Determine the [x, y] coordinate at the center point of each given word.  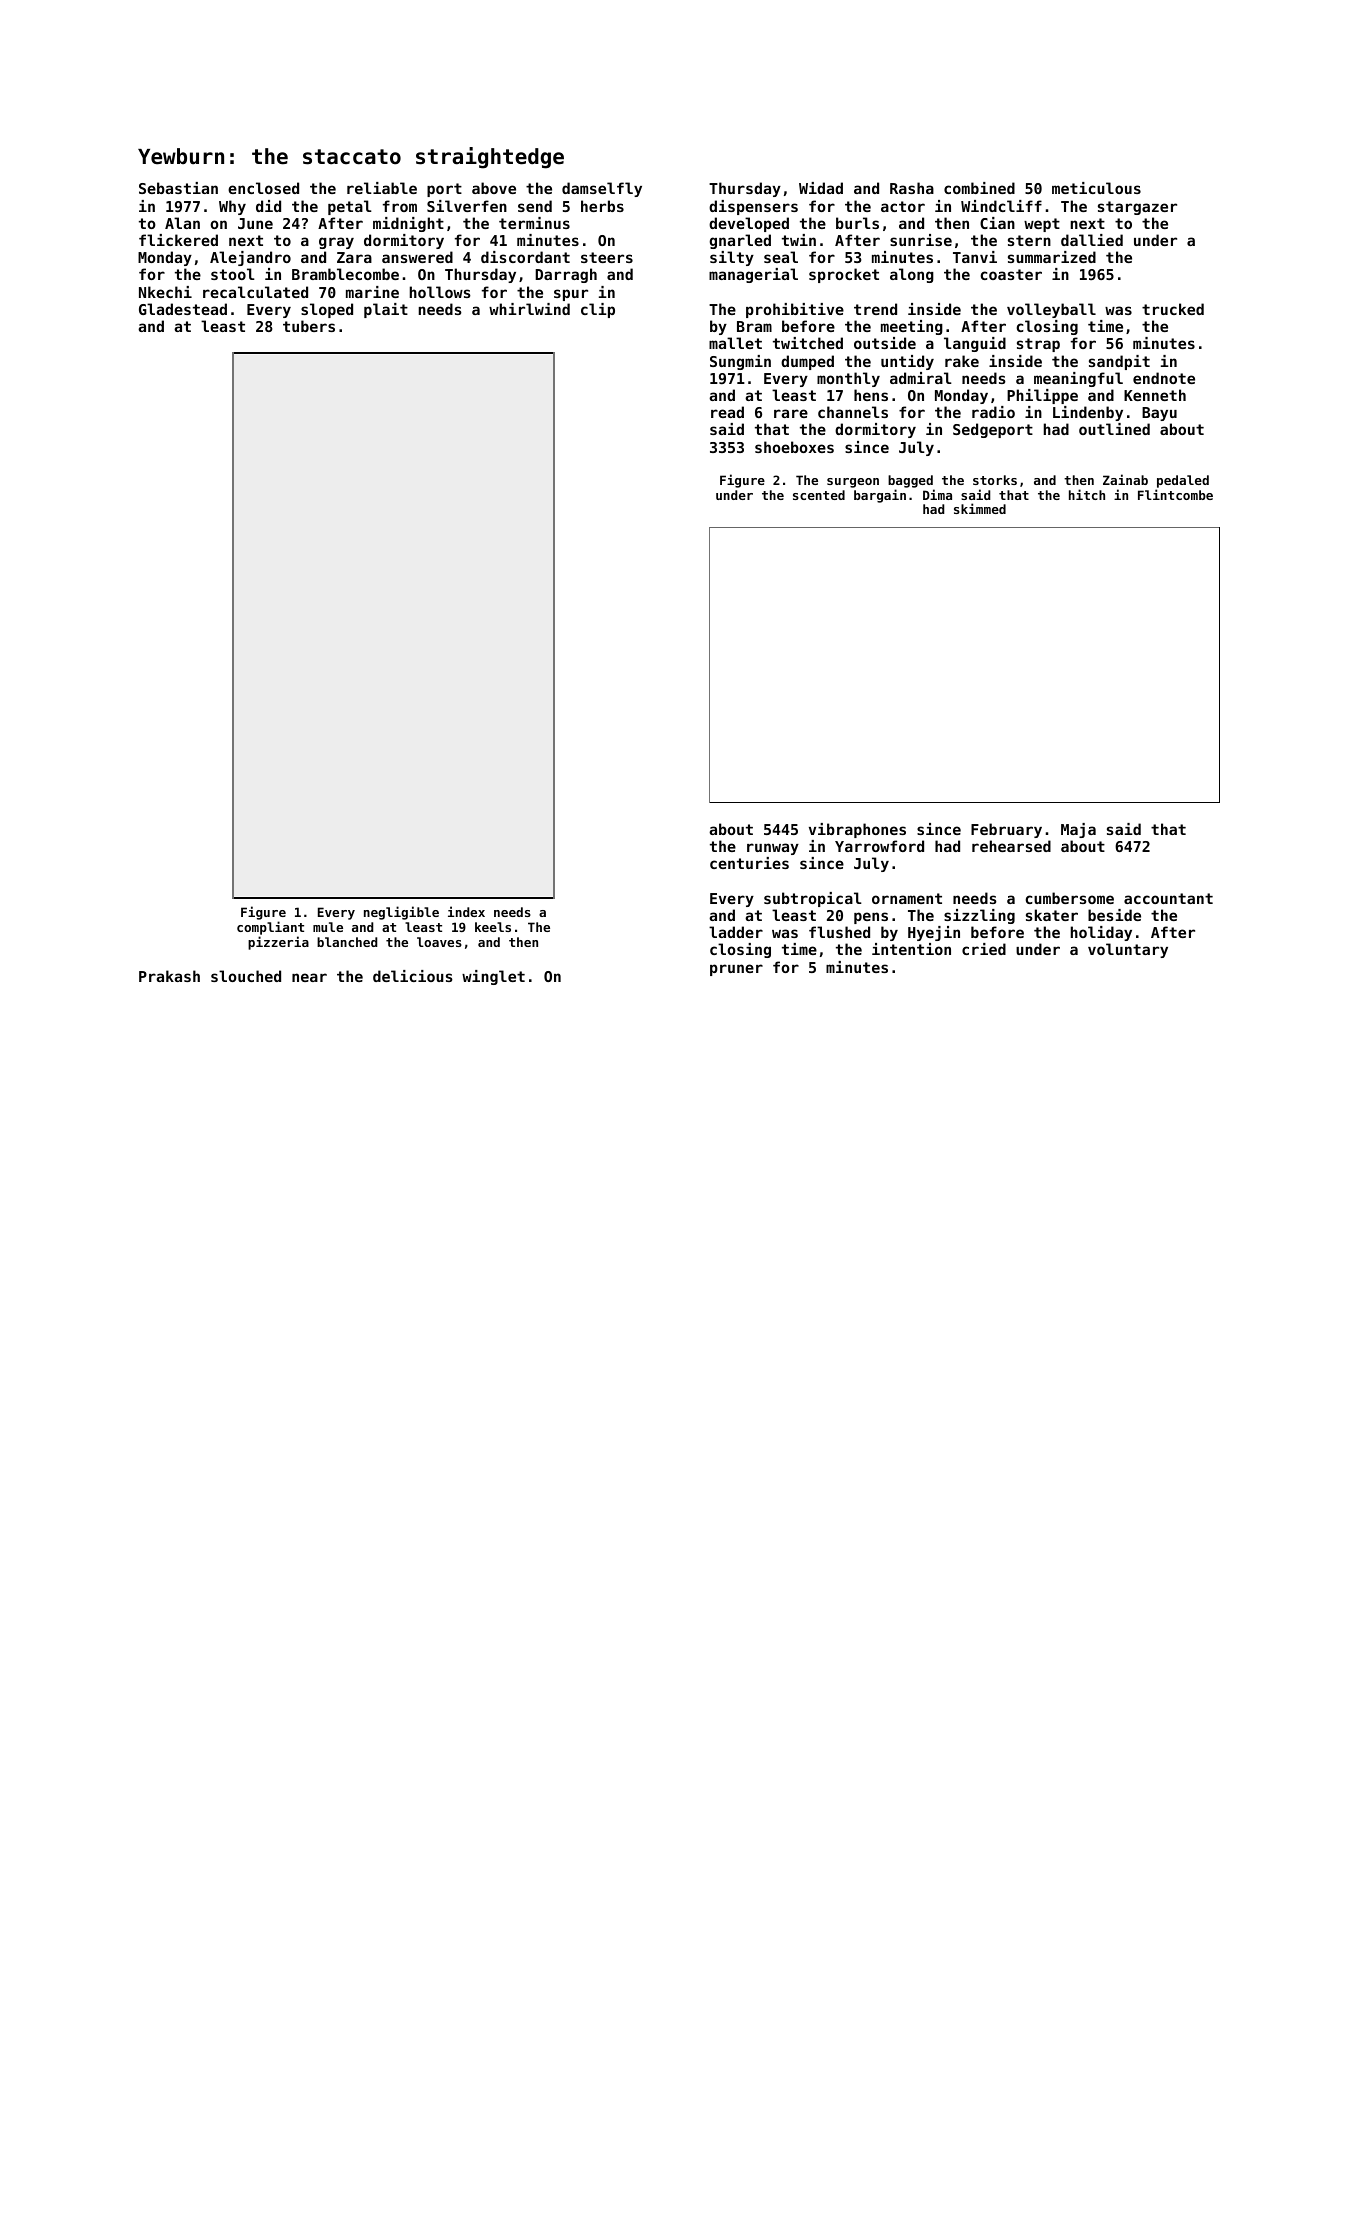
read [727, 412]
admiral [921, 378]
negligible [401, 913]
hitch [1087, 494]
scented [819, 495]
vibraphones [857, 830]
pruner [736, 970]
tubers [309, 326]
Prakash [169, 976]
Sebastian [178, 188]
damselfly [602, 189]
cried [984, 949]
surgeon [853, 483]
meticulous [1096, 188]
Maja [1078, 830]
